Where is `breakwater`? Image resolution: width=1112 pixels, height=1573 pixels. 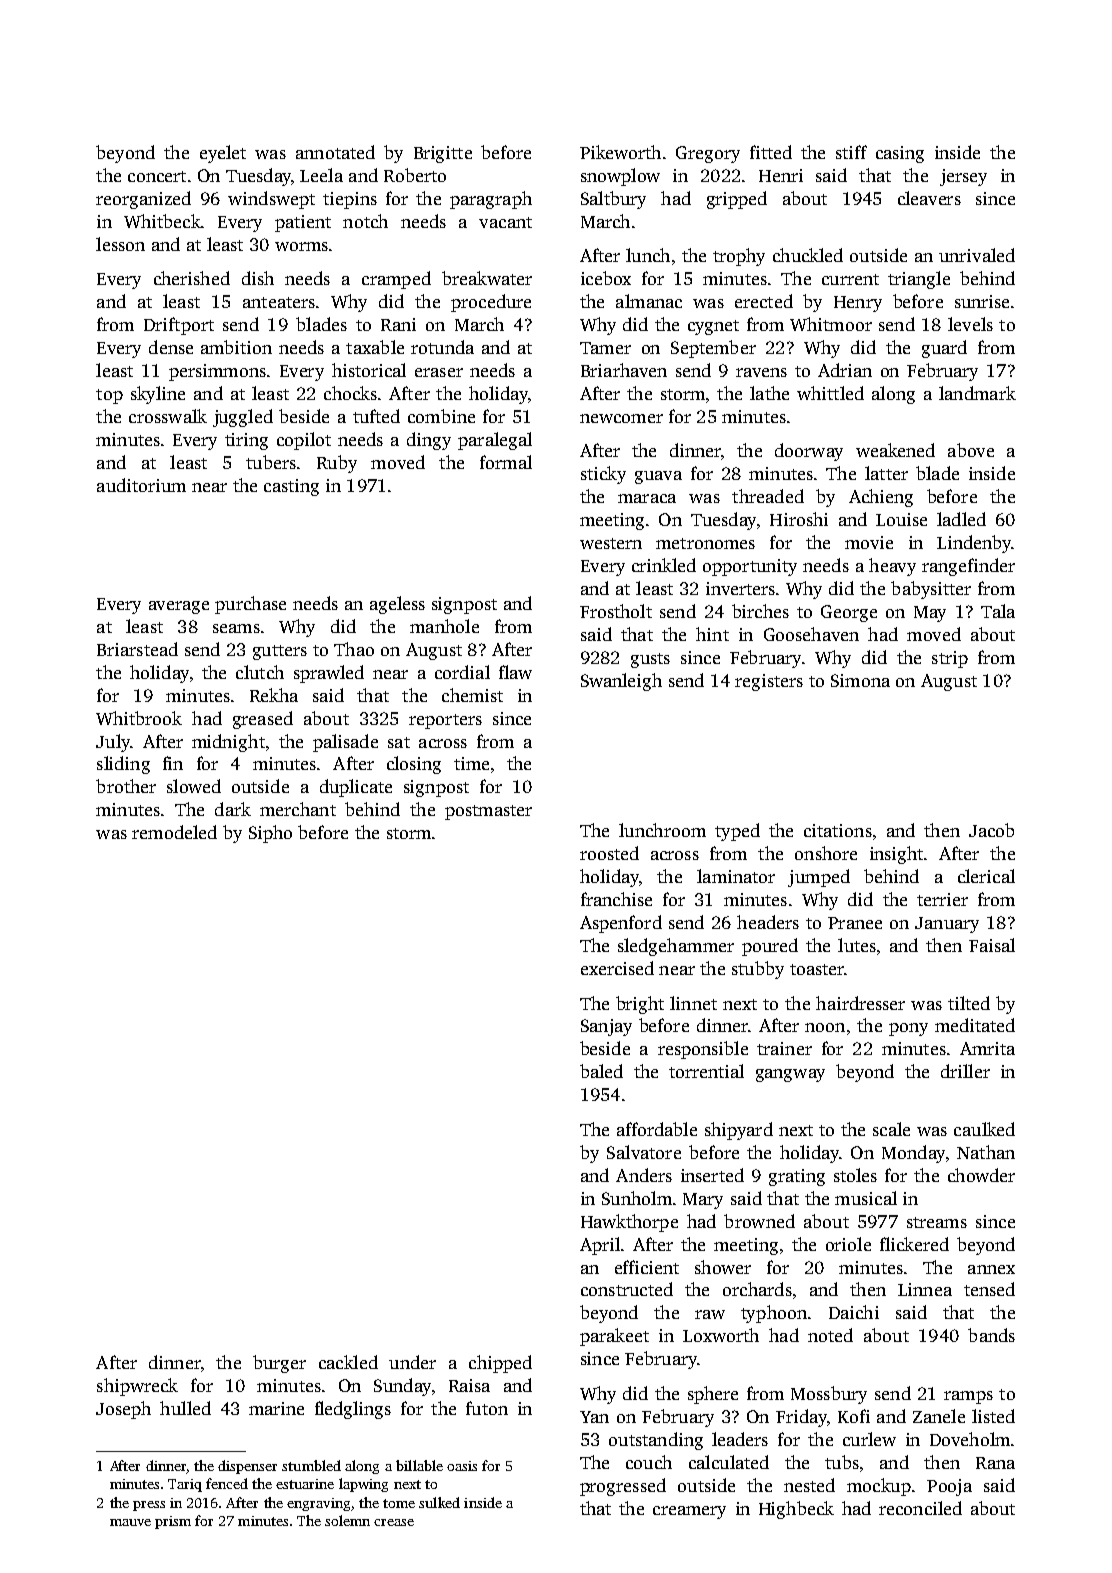
breakwater is located at coordinates (487, 278).
